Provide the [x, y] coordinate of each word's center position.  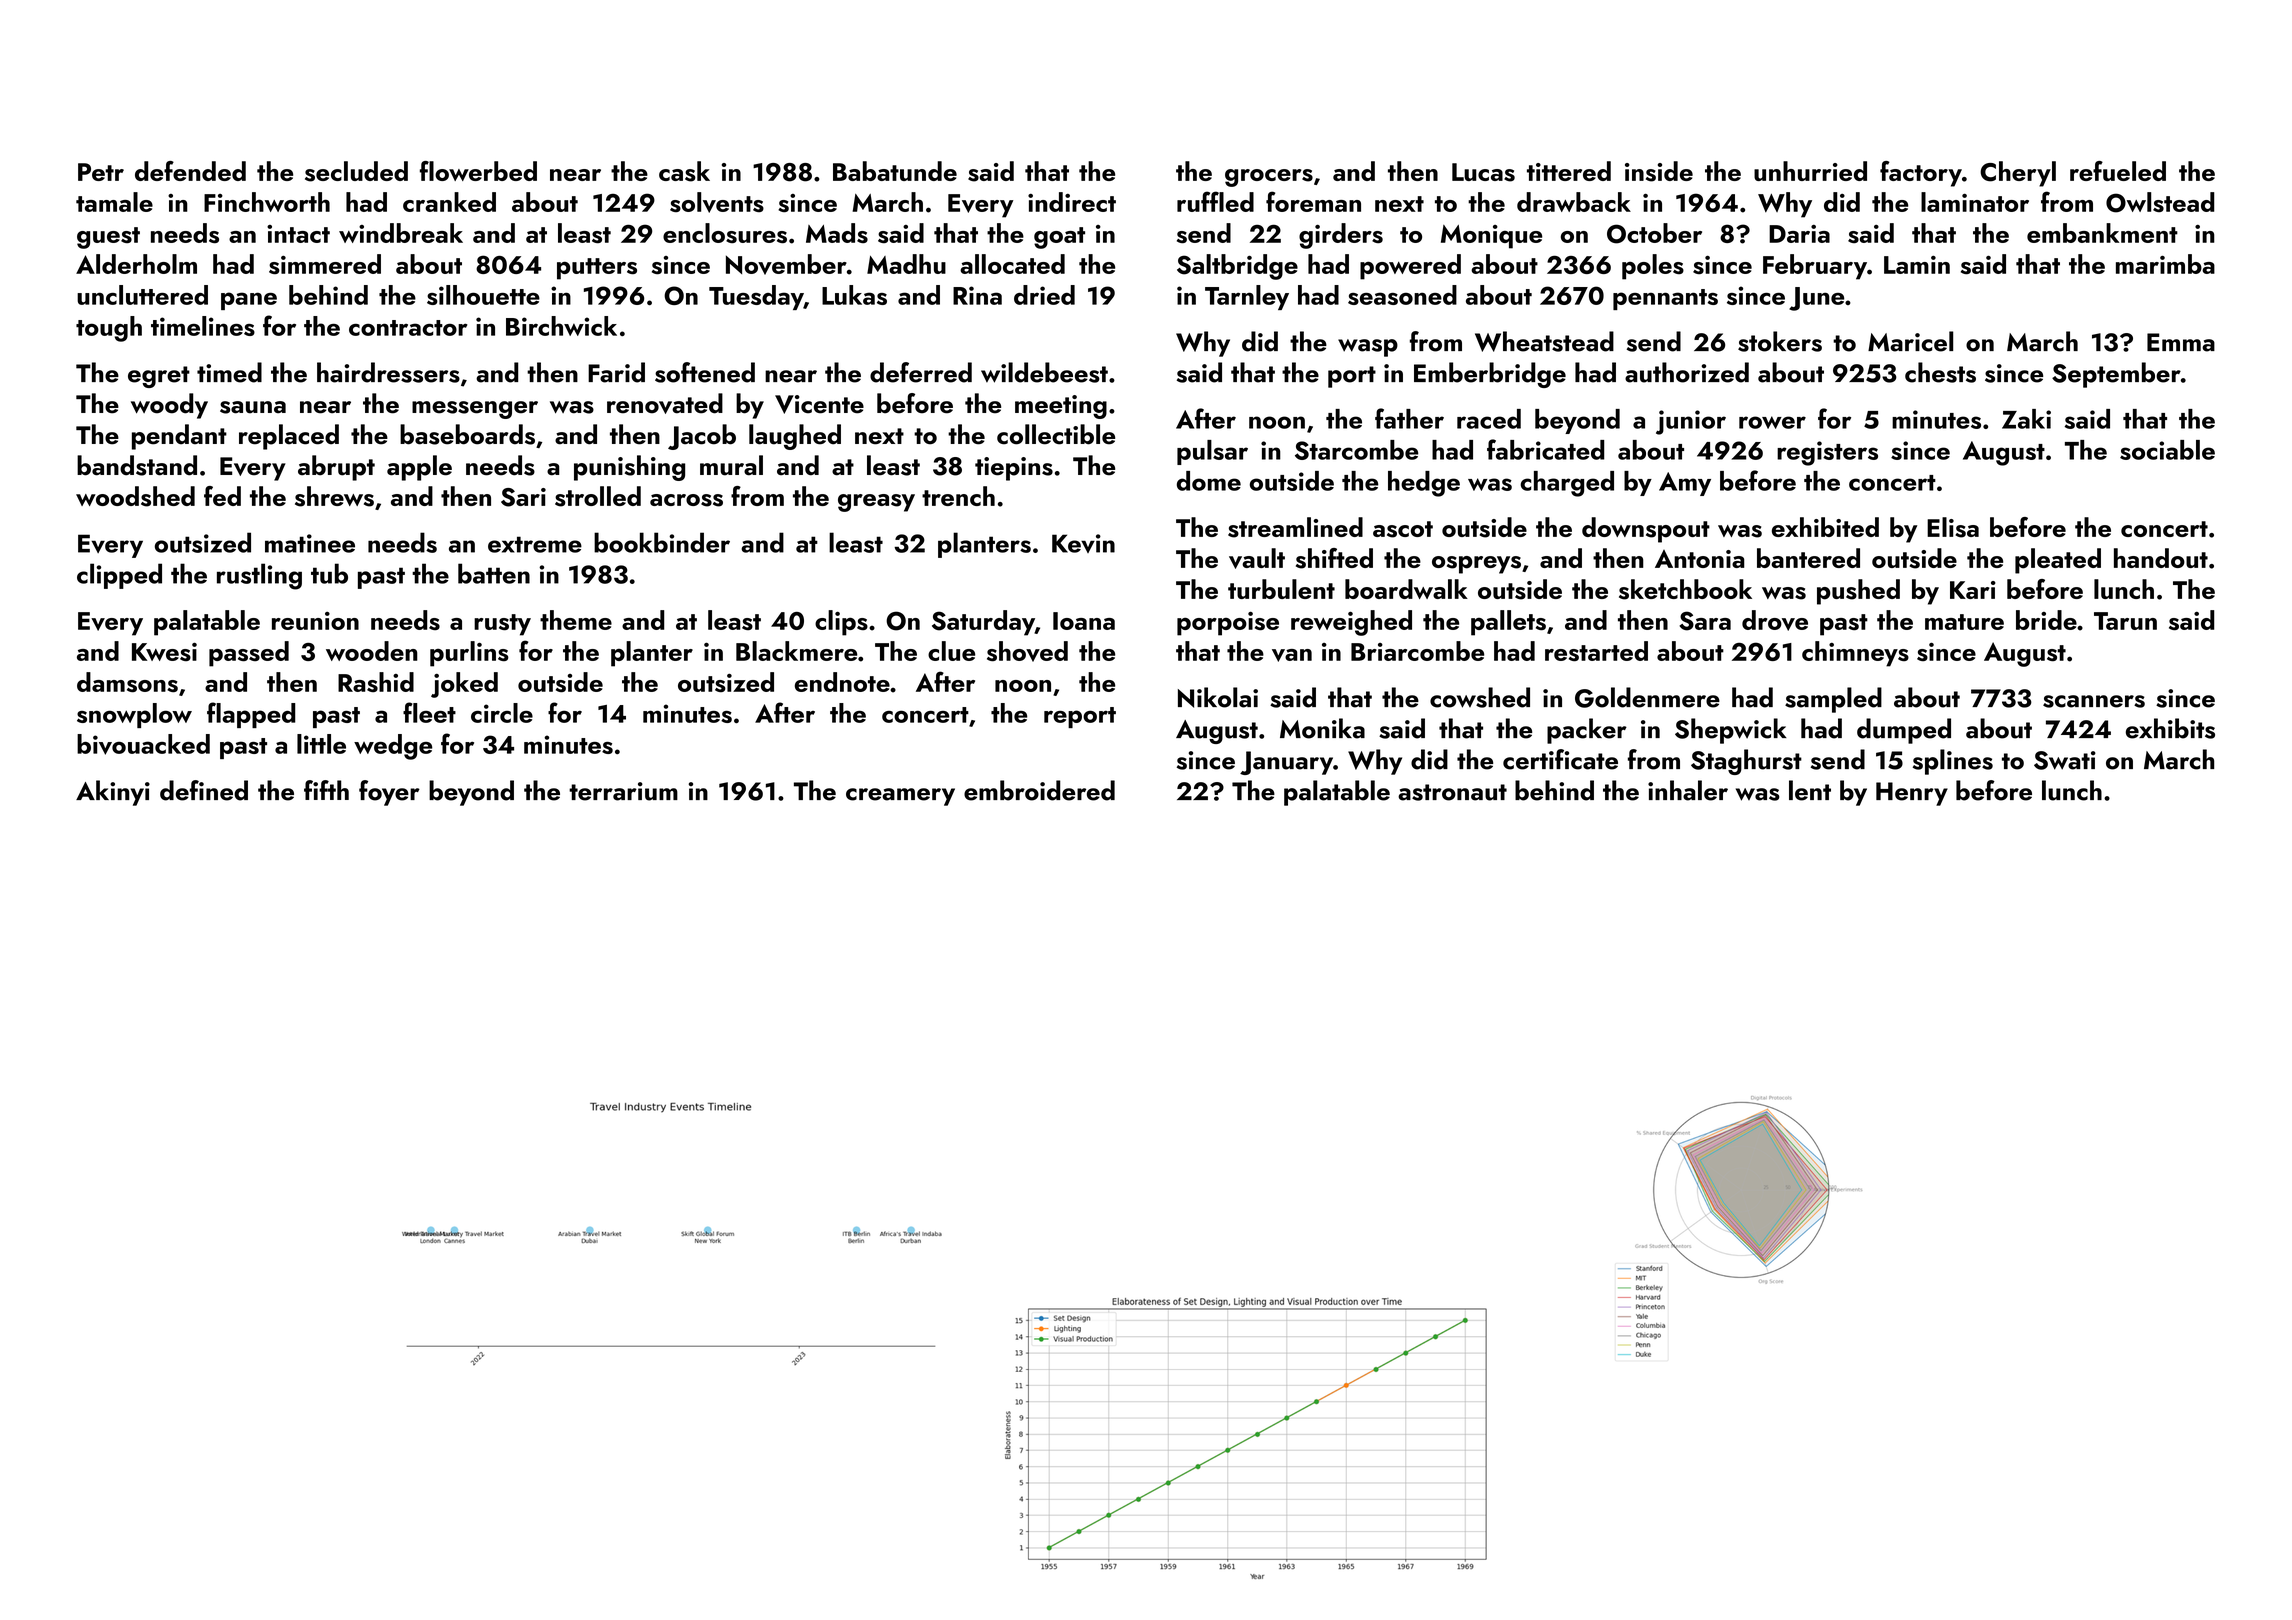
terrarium [623, 791]
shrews [334, 496]
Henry [1912, 794]
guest [108, 238]
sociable [2167, 450]
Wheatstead [1544, 341]
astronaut [1452, 792]
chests [1940, 372]
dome [1209, 481]
